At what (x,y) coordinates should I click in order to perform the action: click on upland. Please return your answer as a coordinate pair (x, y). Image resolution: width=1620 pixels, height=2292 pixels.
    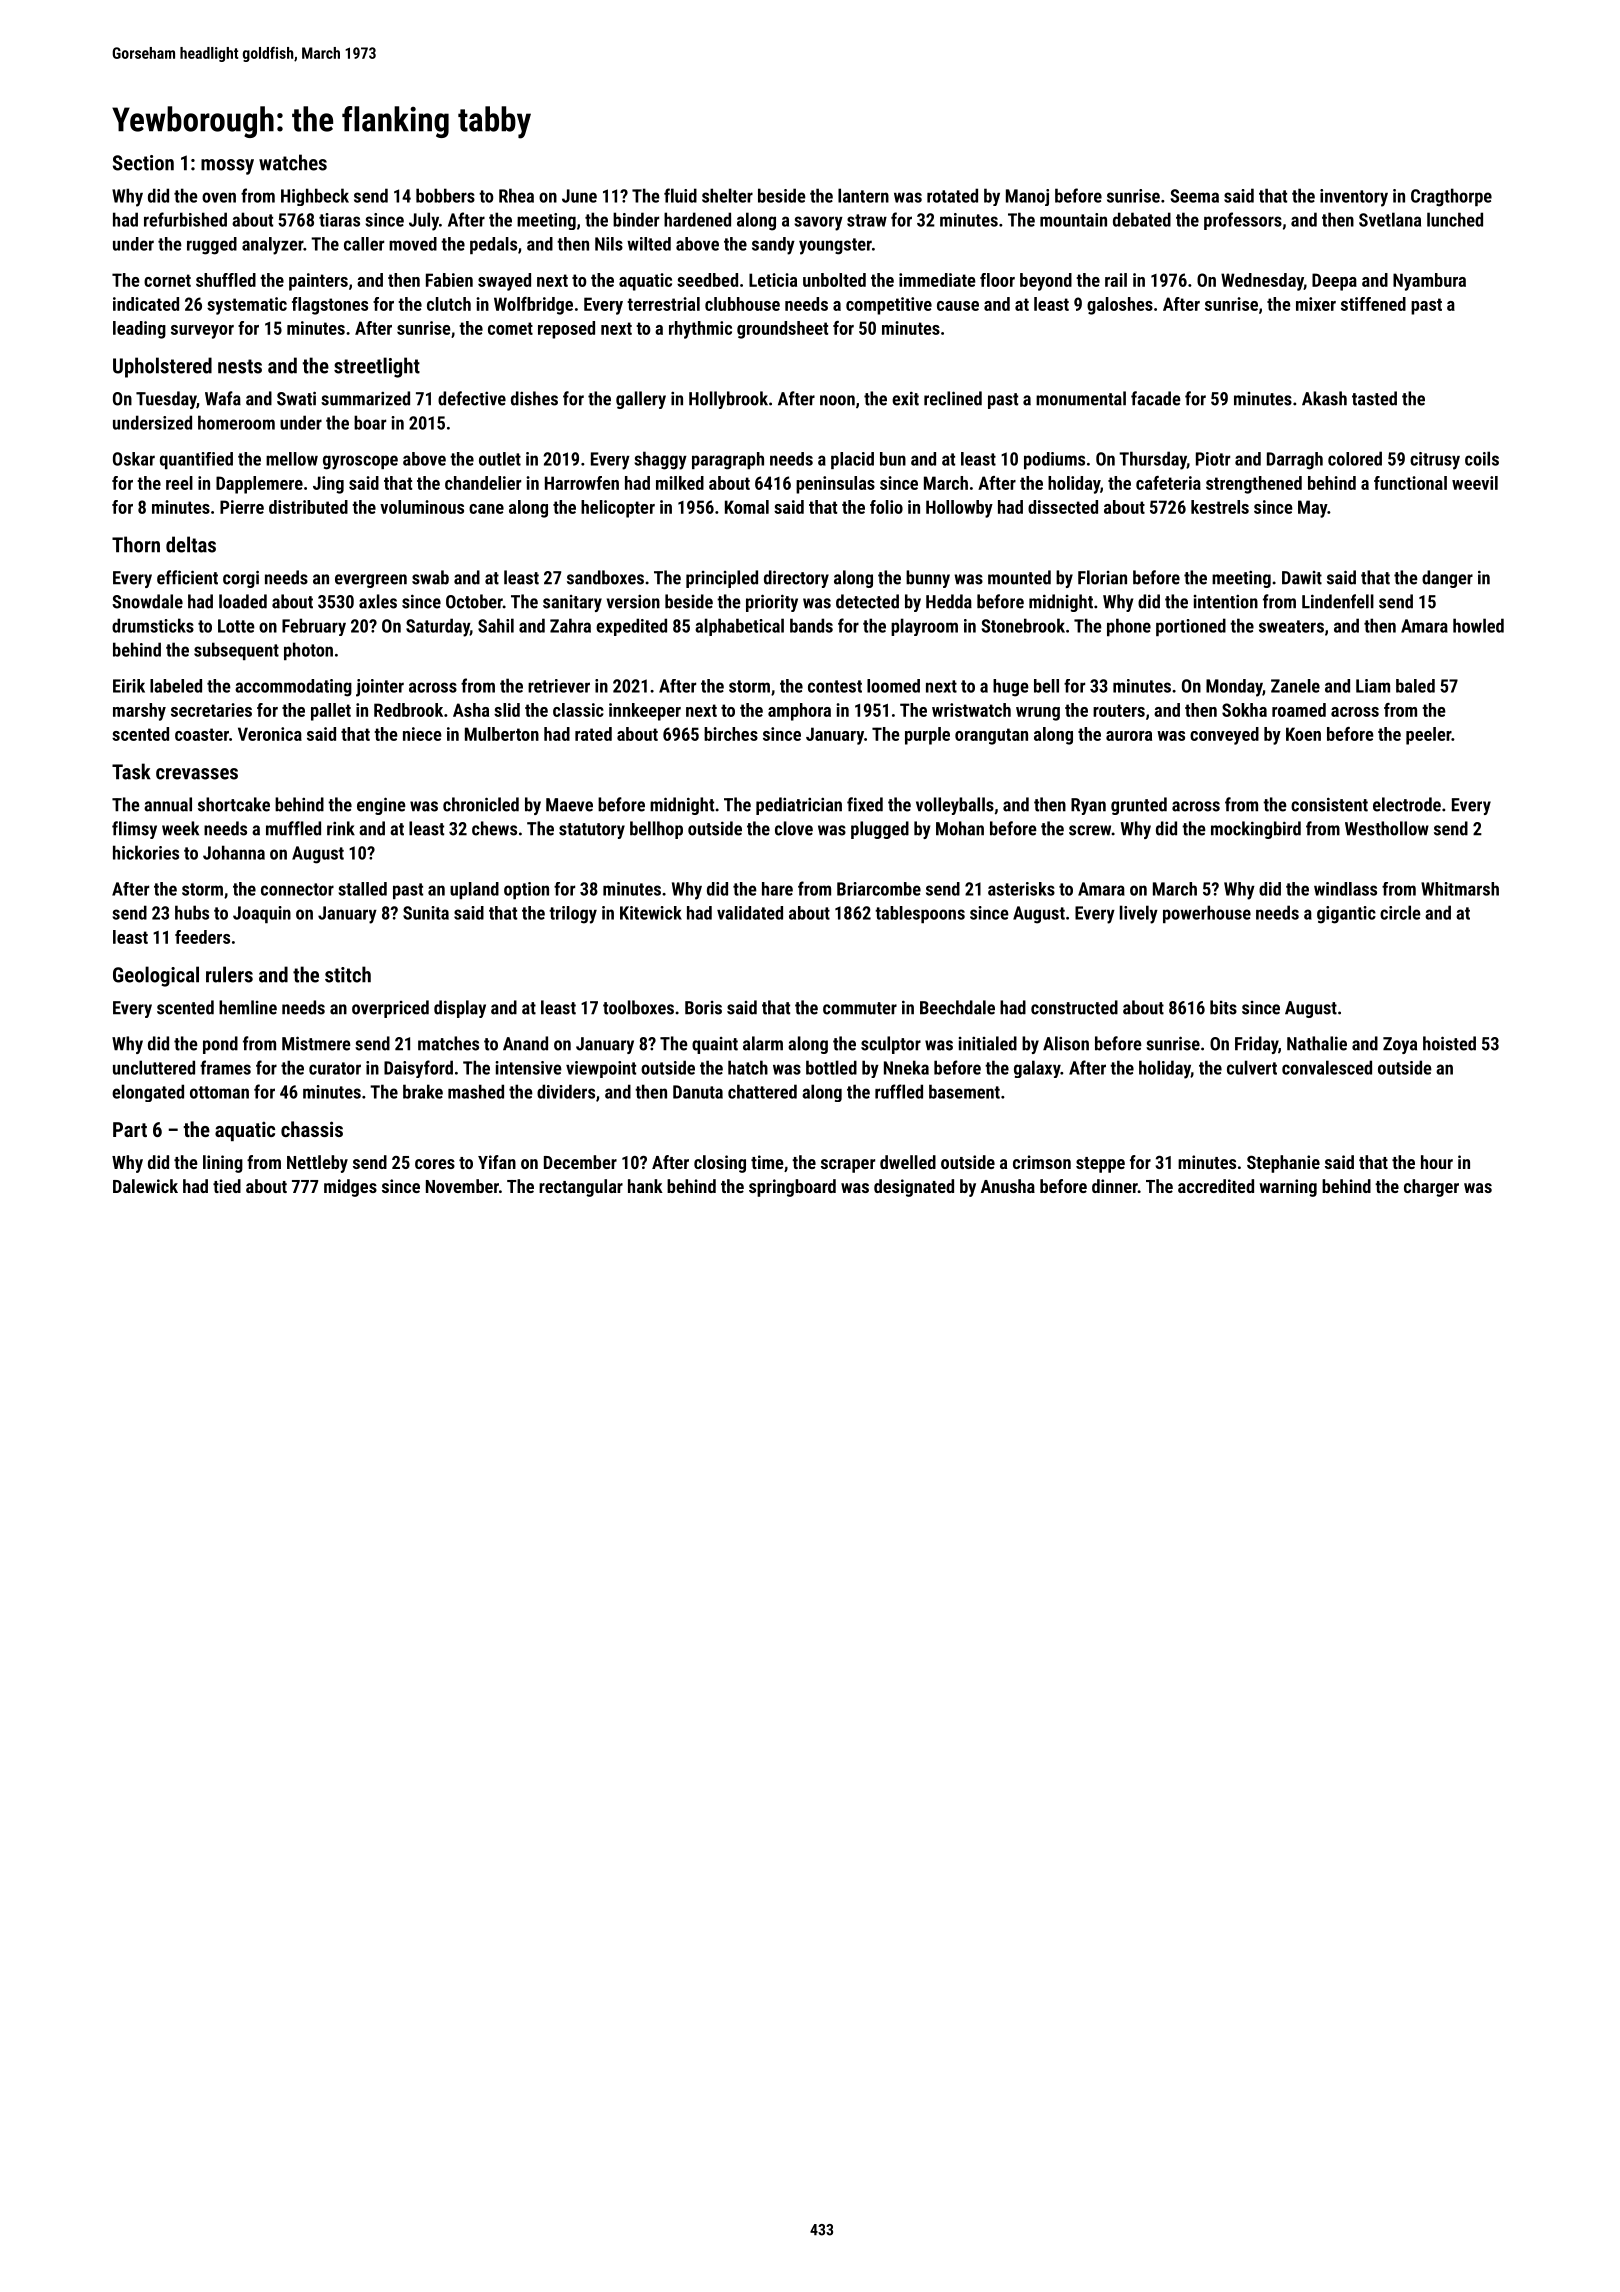
    Looking at the image, I should click on (474, 890).
